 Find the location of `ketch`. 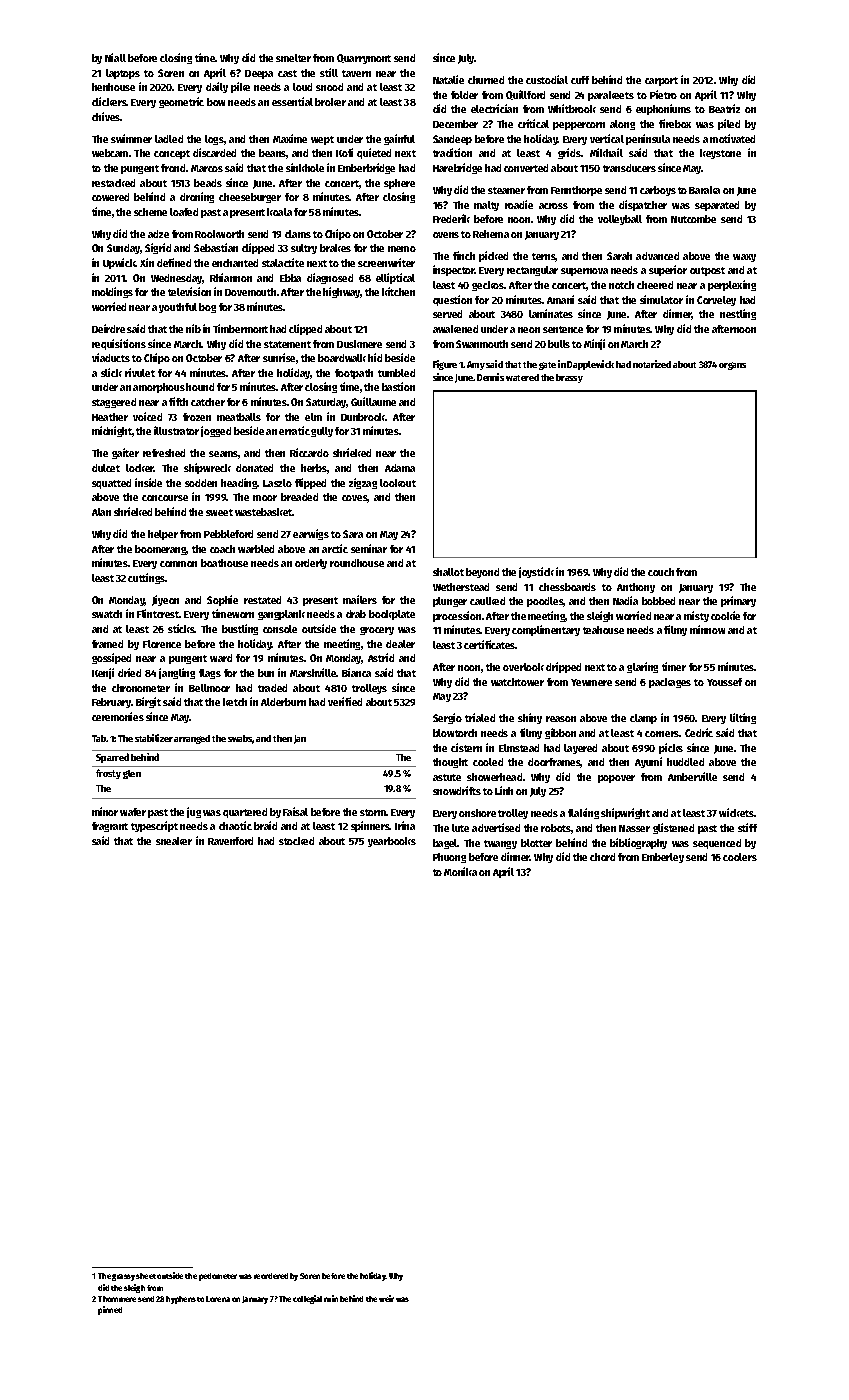

ketch is located at coordinates (235, 702).
